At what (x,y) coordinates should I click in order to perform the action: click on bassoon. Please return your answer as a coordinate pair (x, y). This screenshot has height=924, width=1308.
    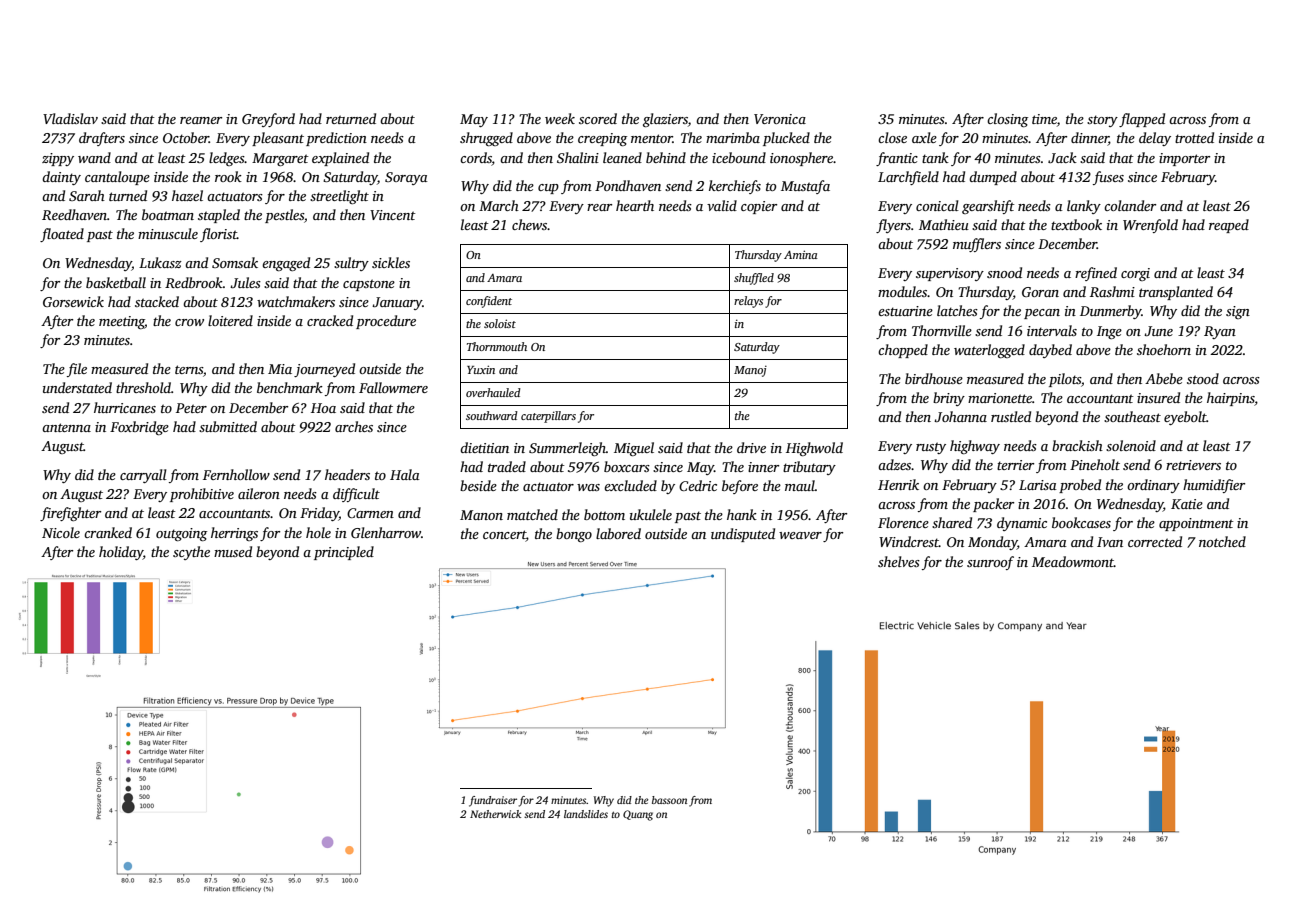
    Looking at the image, I should click on (669, 800).
